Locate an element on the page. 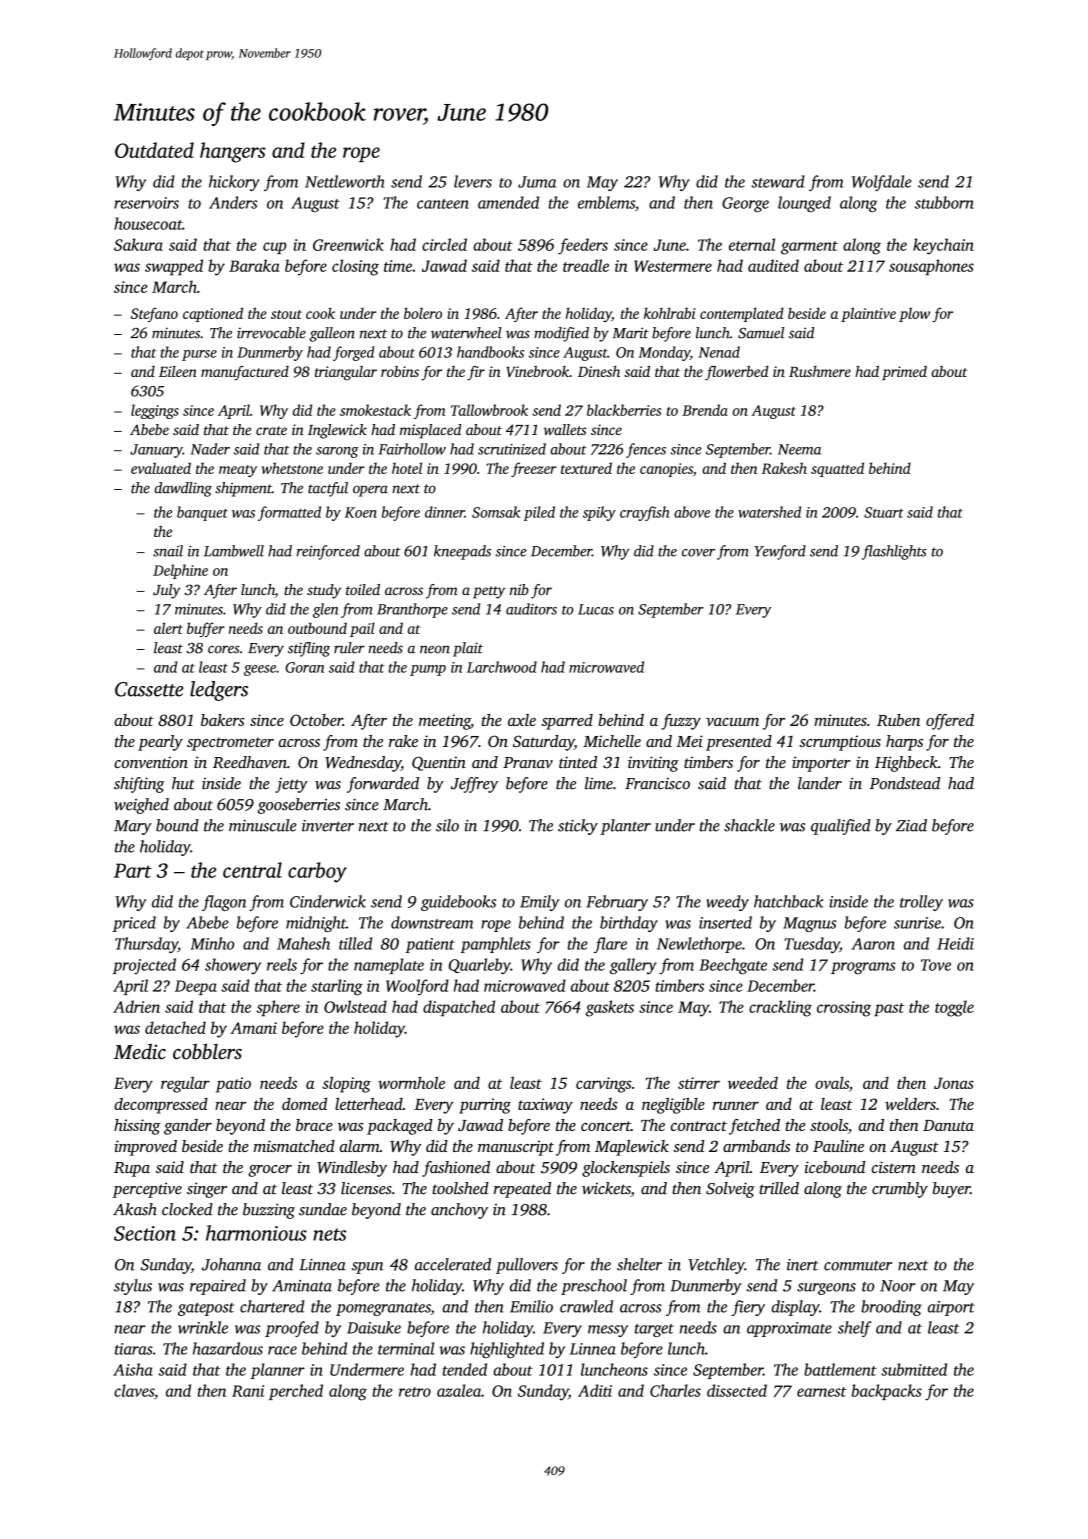 This image has width=1088, height=1539. Mary is located at coordinates (133, 827).
